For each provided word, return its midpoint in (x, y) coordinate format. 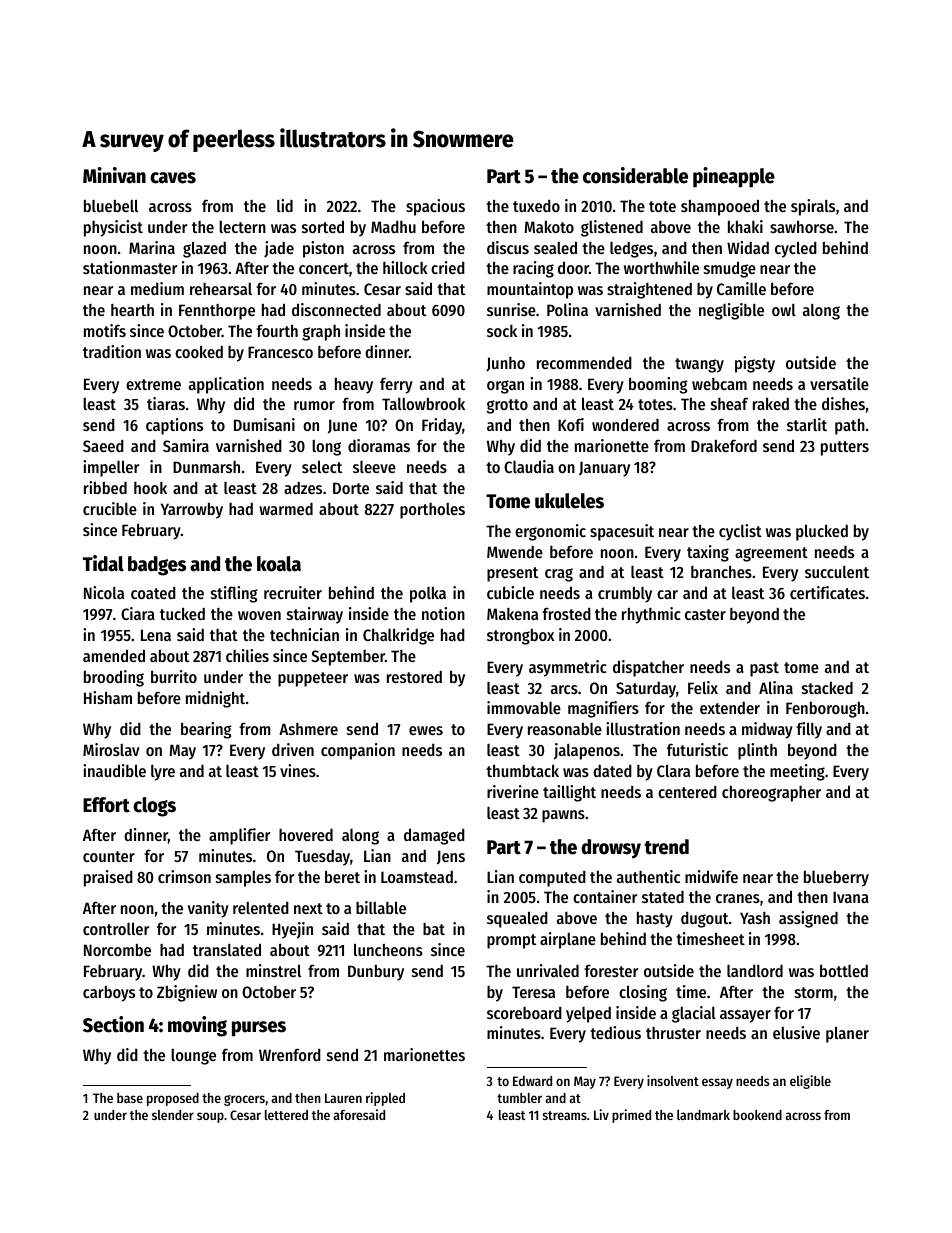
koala (279, 564)
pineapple (734, 177)
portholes (432, 511)
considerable (635, 175)
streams (564, 1115)
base (130, 1098)
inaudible (114, 770)
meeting (797, 772)
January (604, 469)
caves (173, 178)
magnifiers (603, 709)
